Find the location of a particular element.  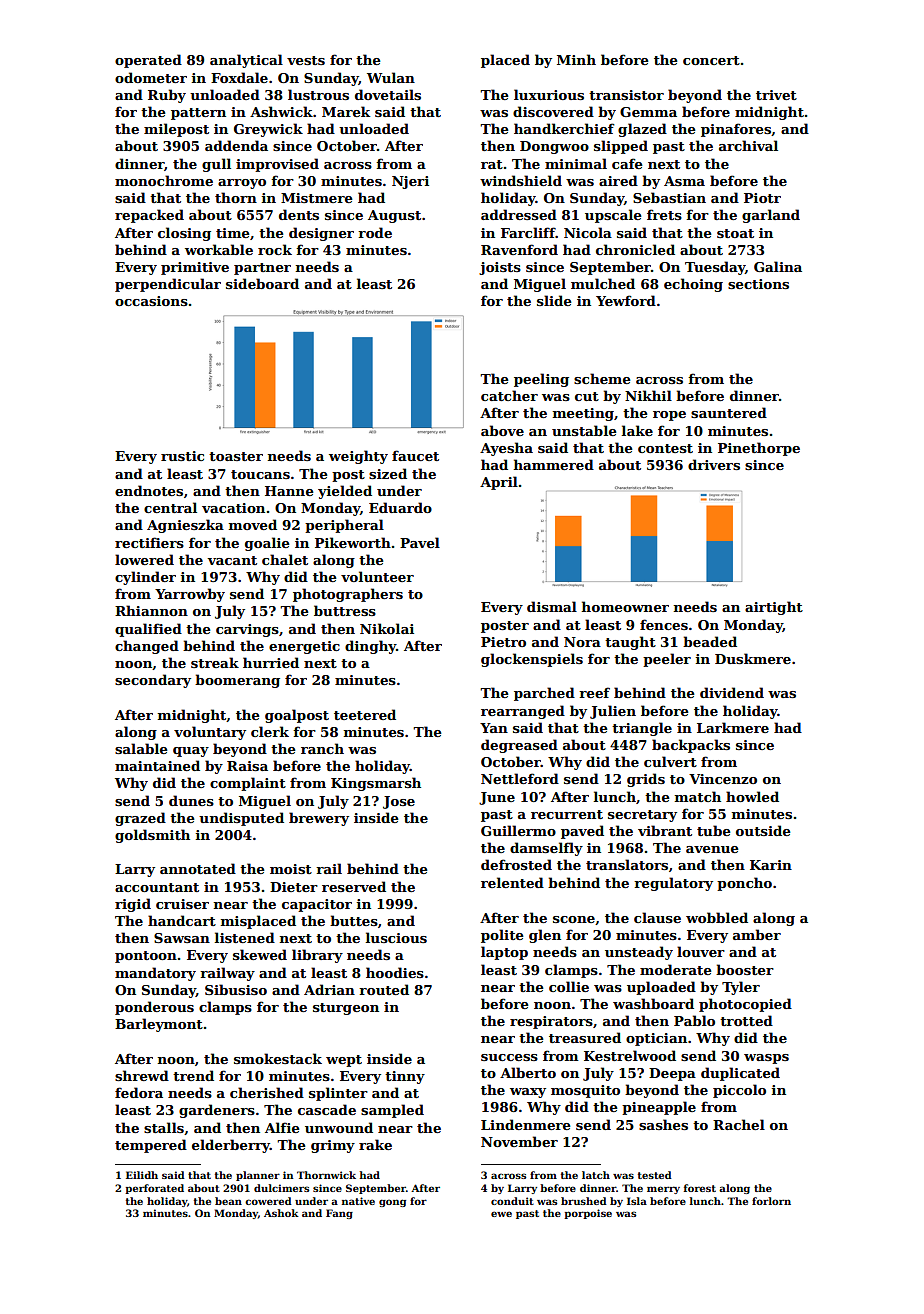

dulcimers is located at coordinates (281, 1188).
